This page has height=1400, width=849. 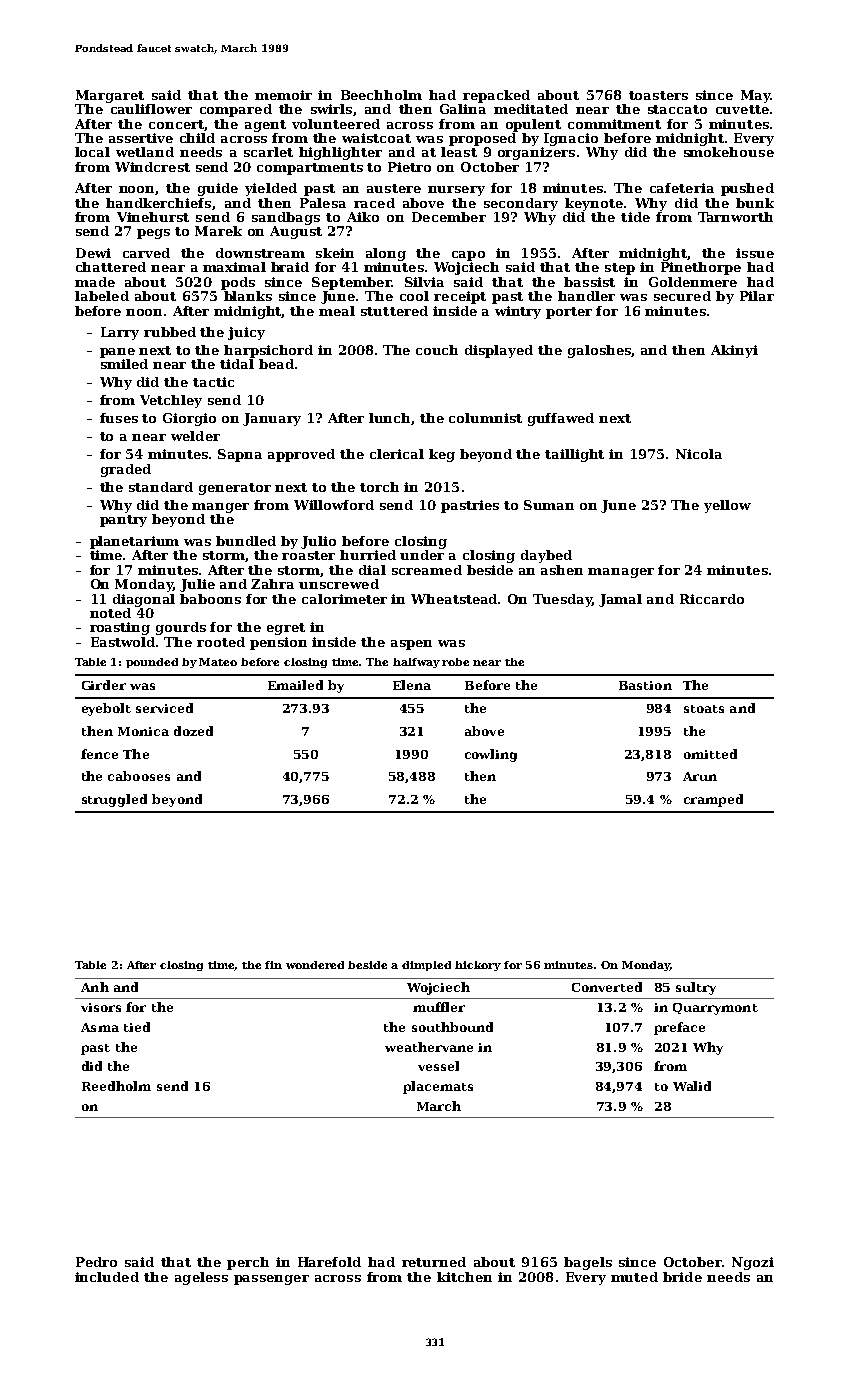 What do you see at coordinates (658, 95) in the page?
I see `toasters` at bounding box center [658, 95].
